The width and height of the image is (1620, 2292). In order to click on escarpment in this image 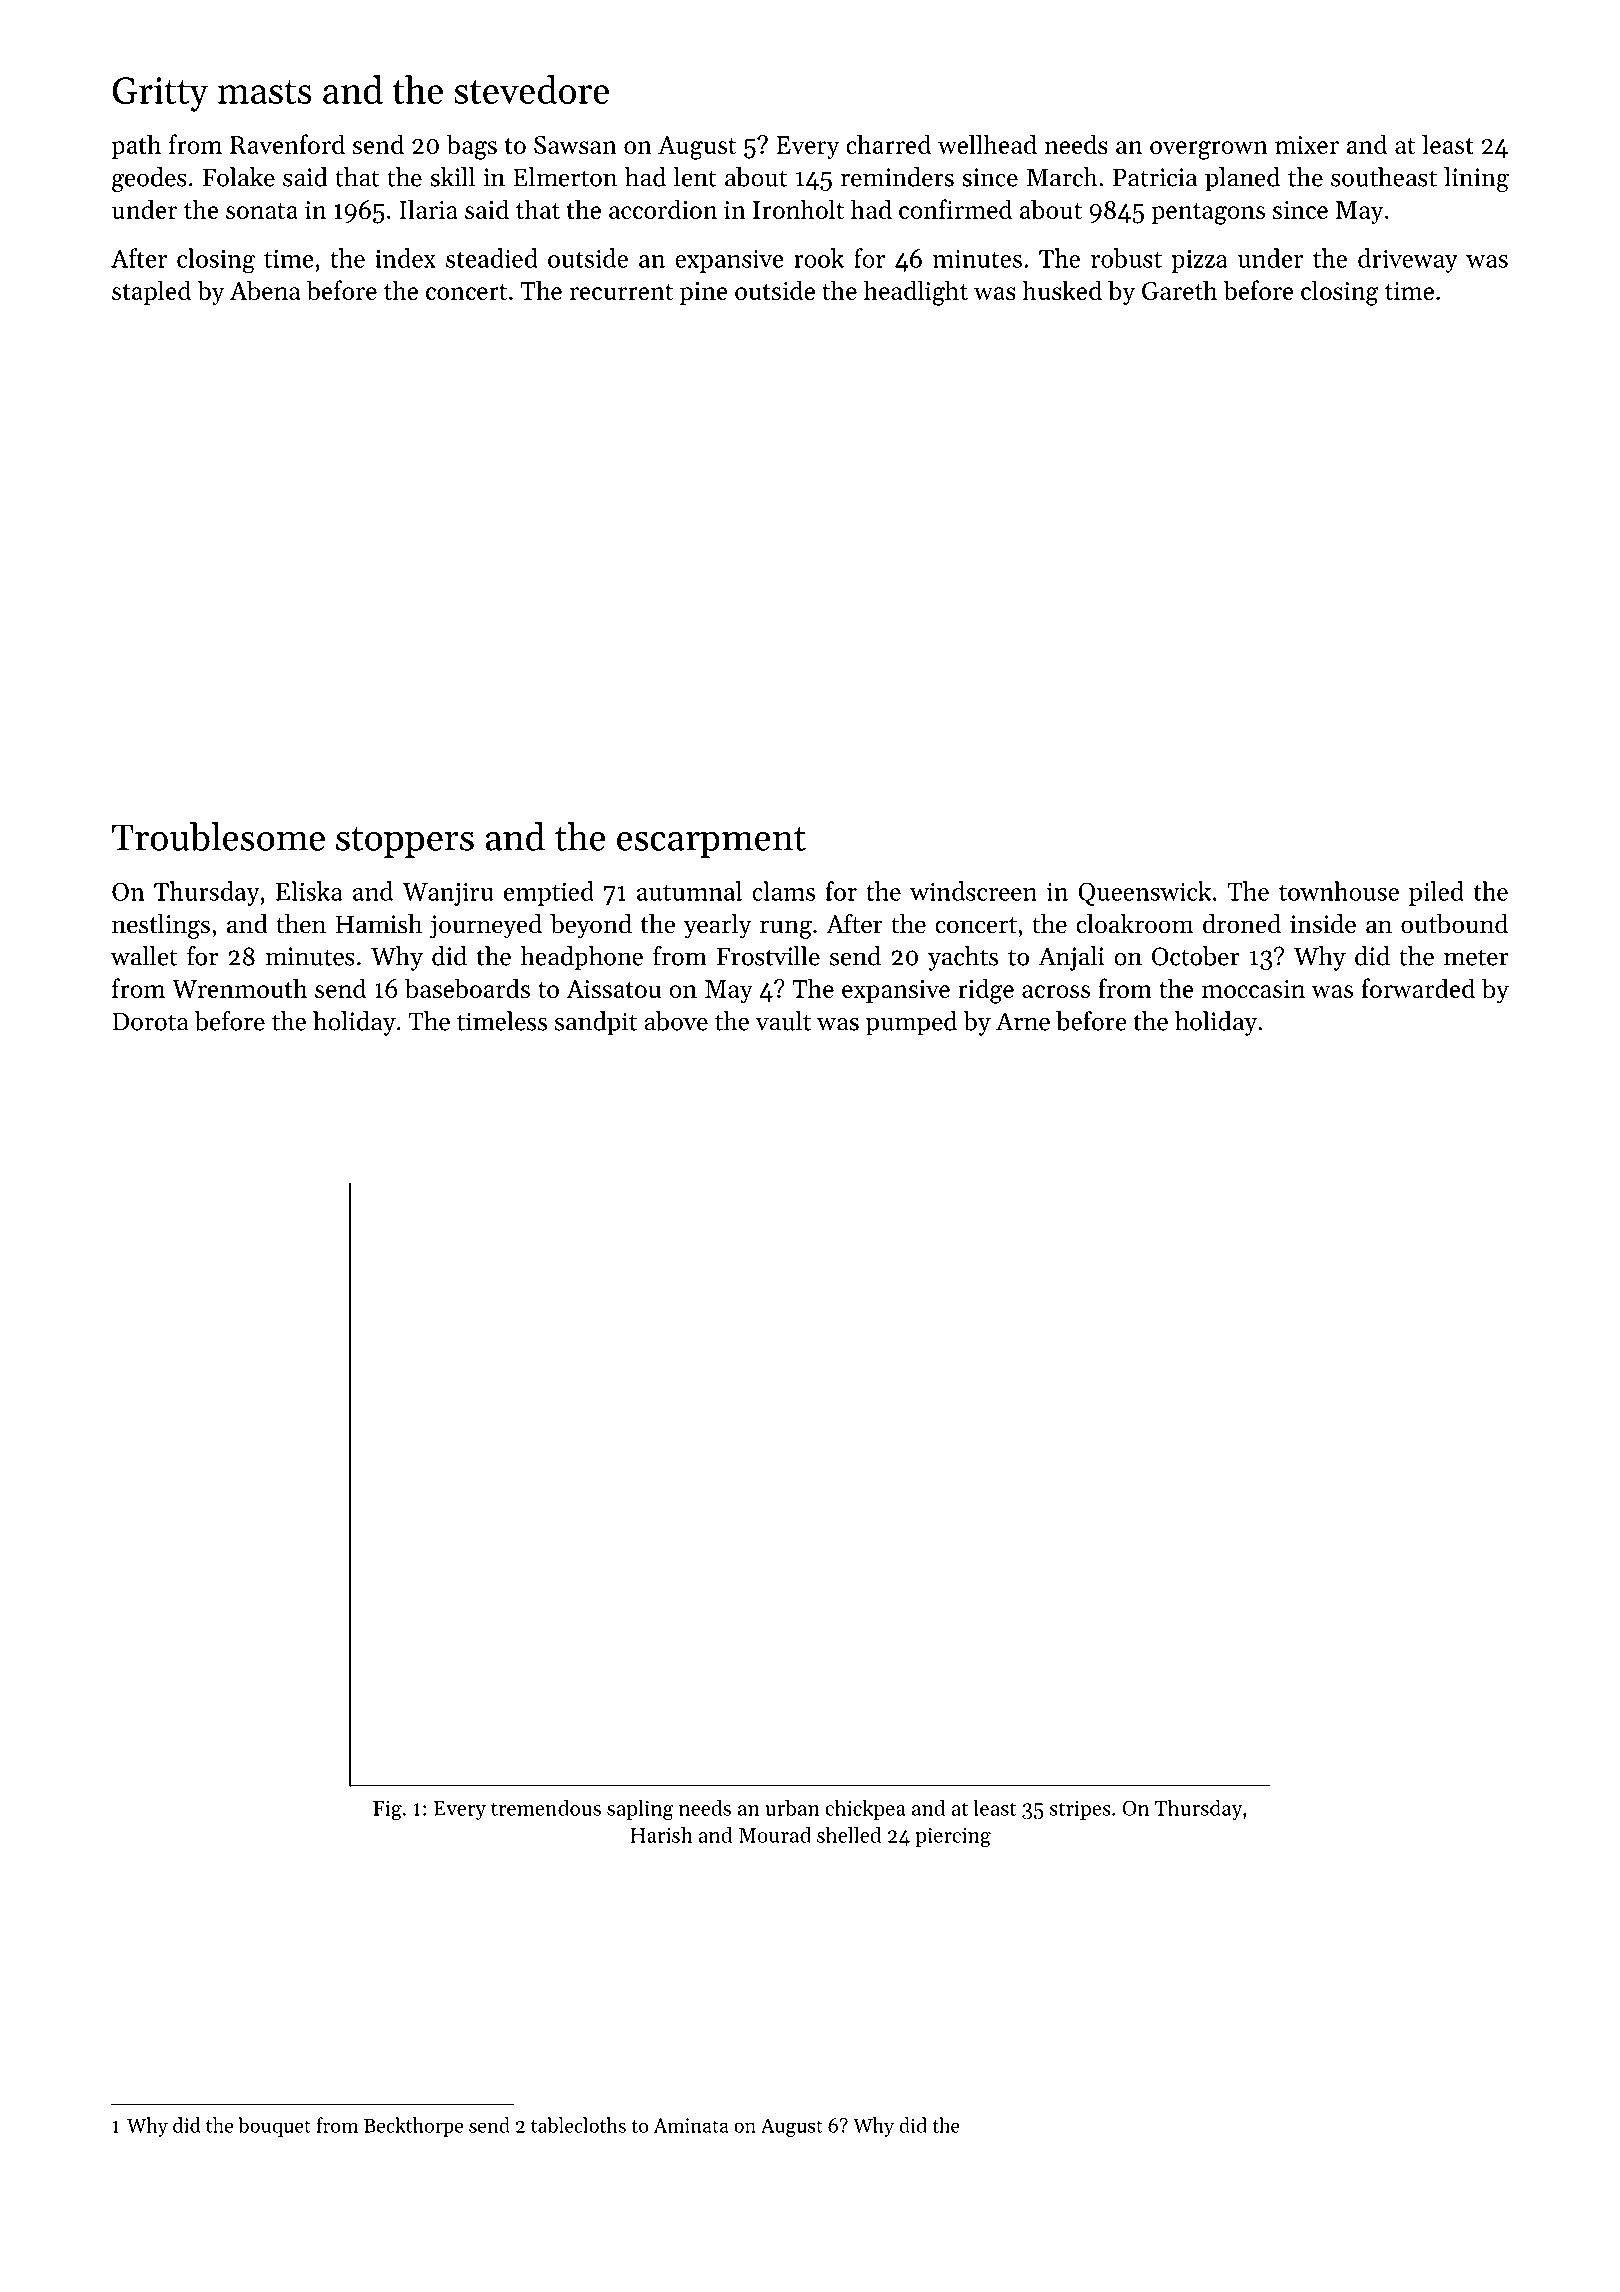, I will do `click(711, 842)`.
